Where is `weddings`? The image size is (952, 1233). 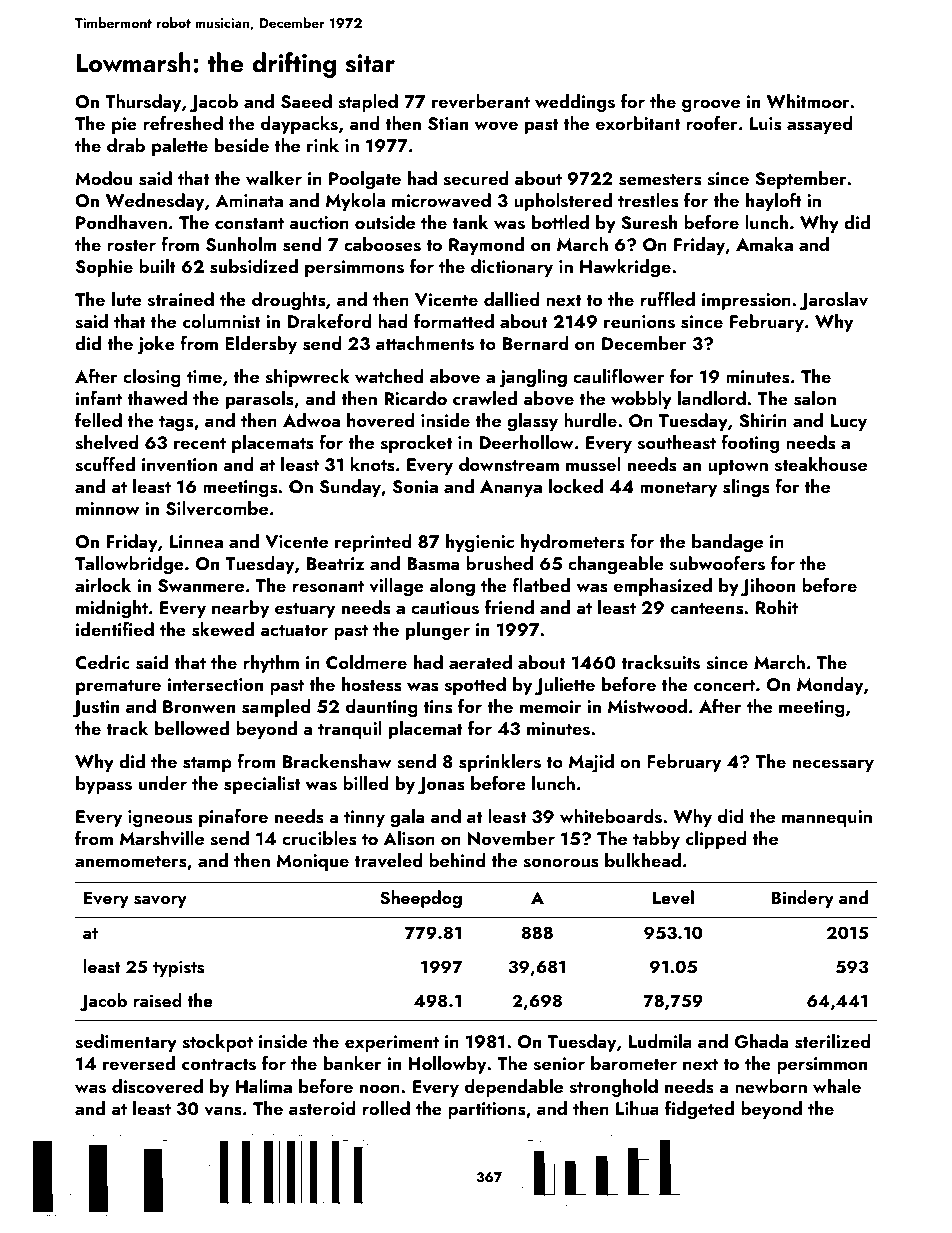 weddings is located at coordinates (575, 103).
